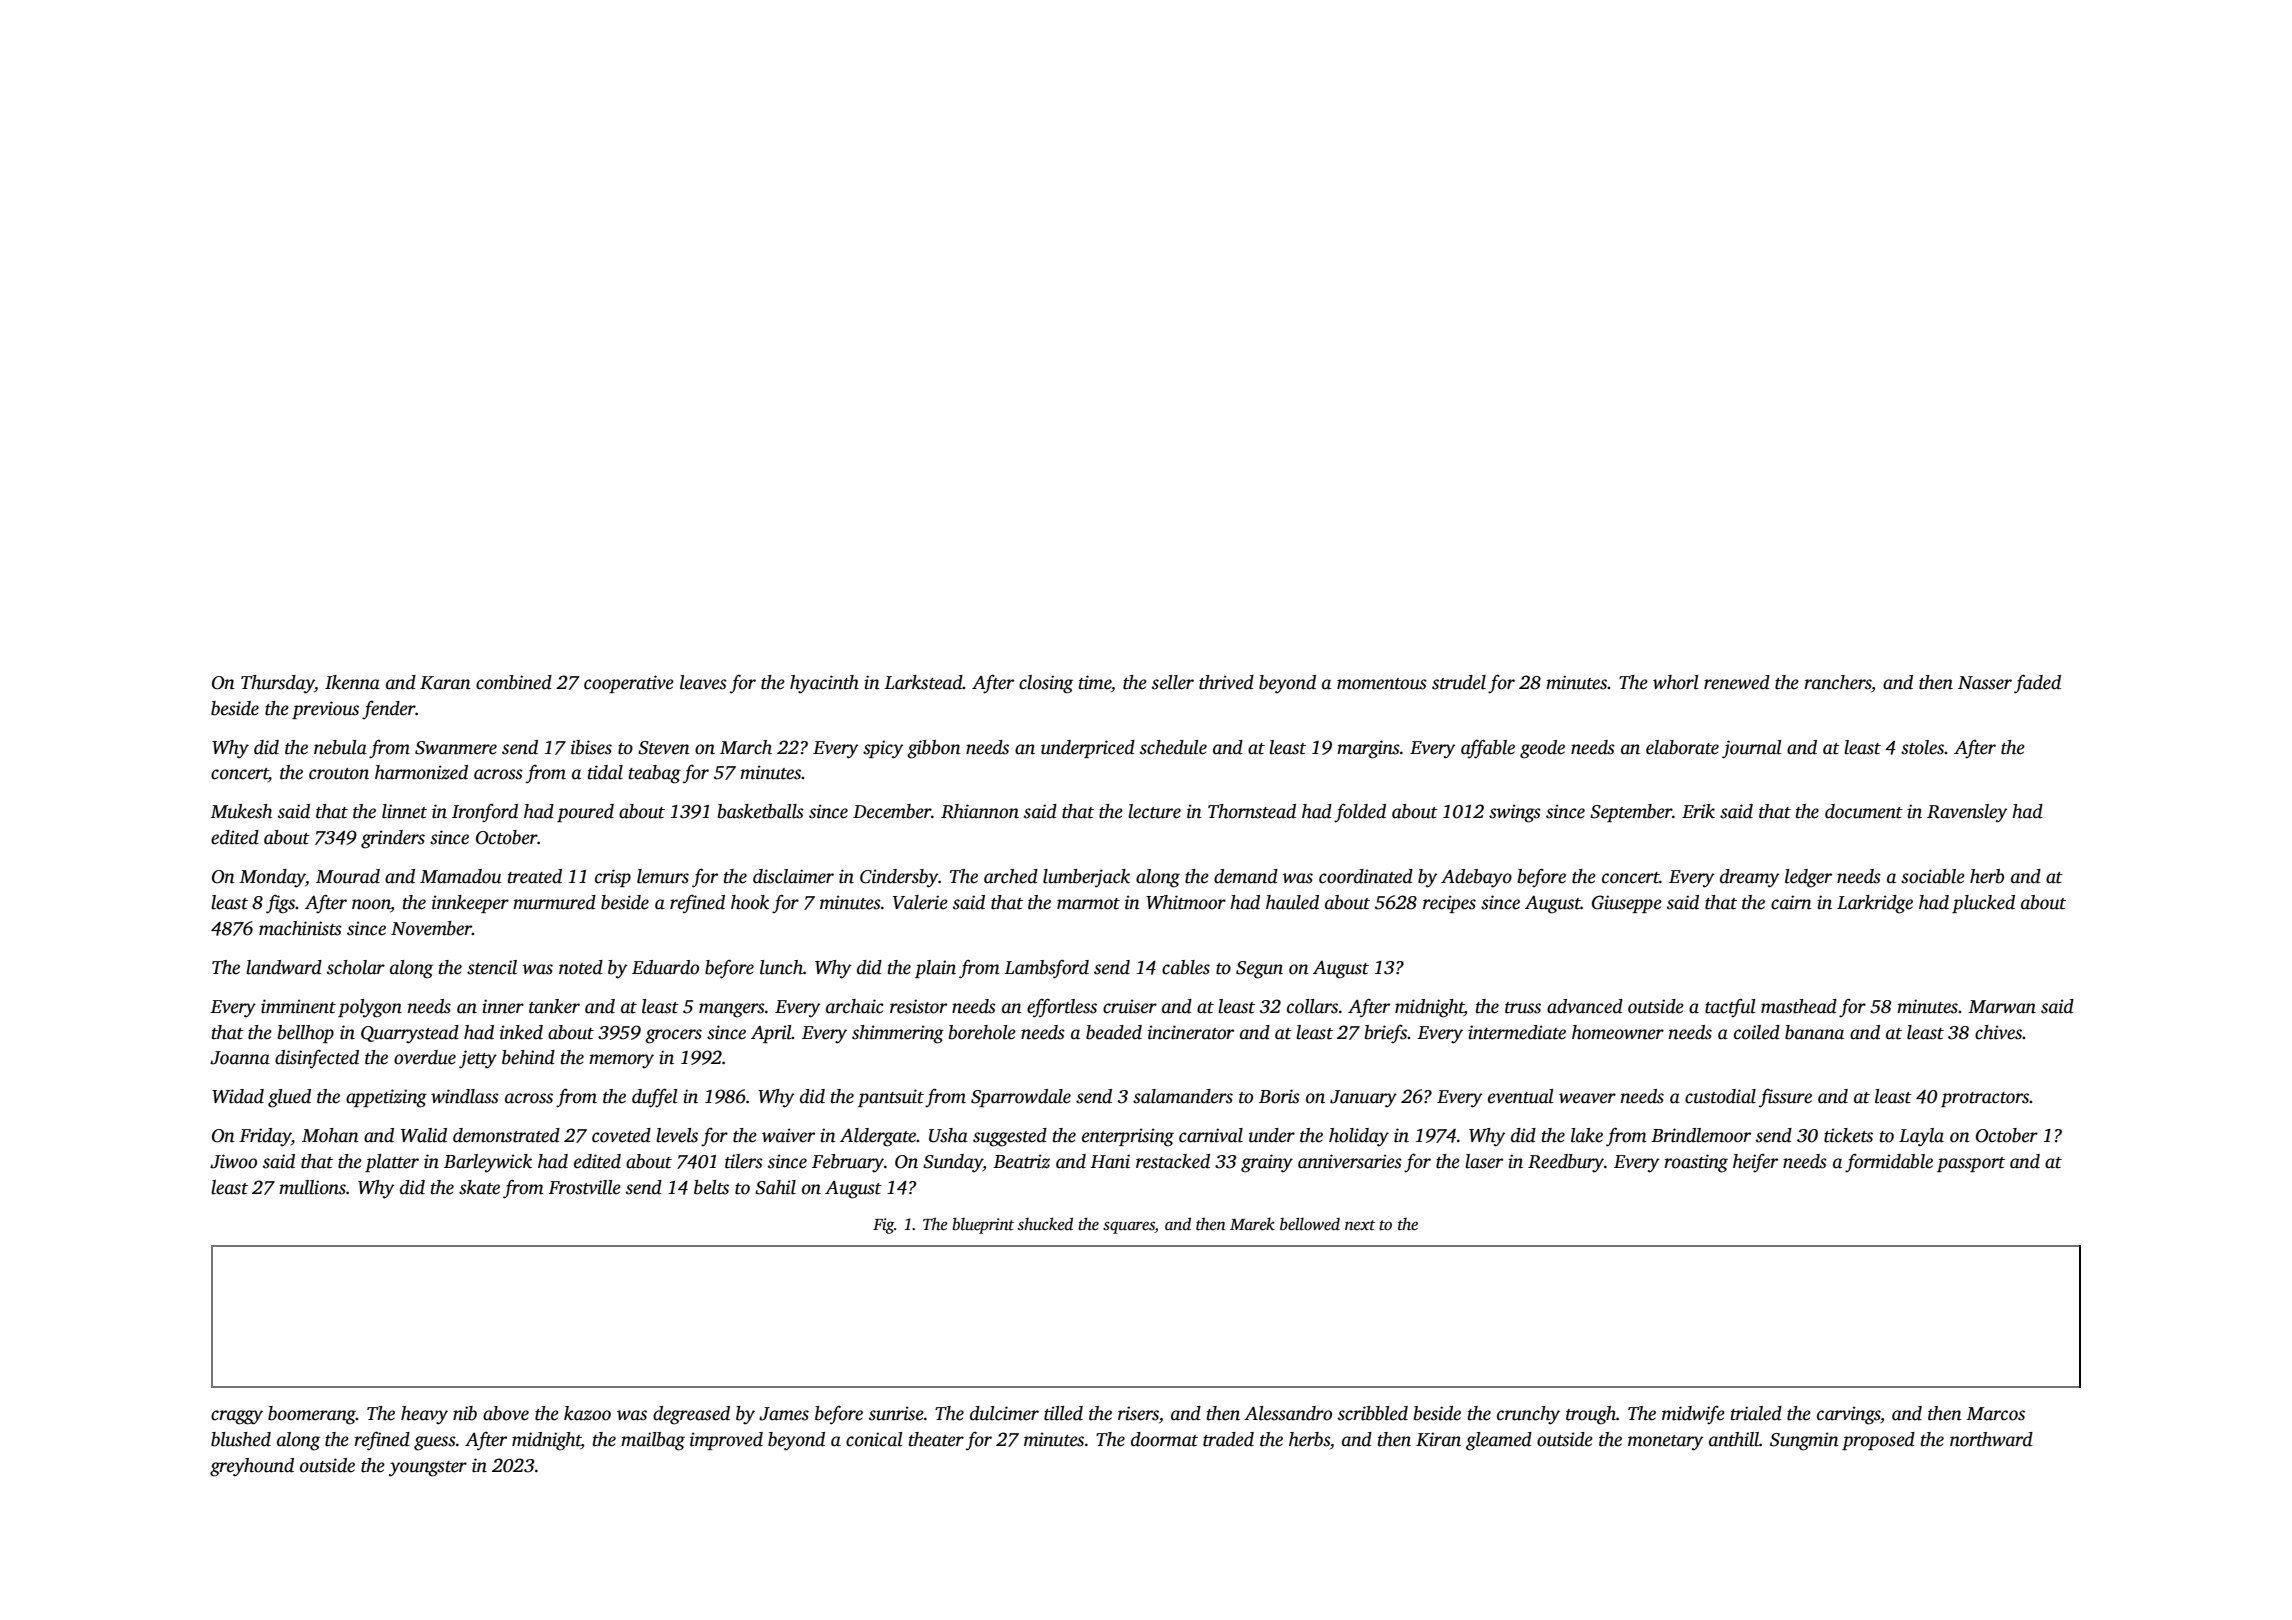 The height and width of the image is (1620, 2292). I want to click on Boris, so click(1279, 1096).
